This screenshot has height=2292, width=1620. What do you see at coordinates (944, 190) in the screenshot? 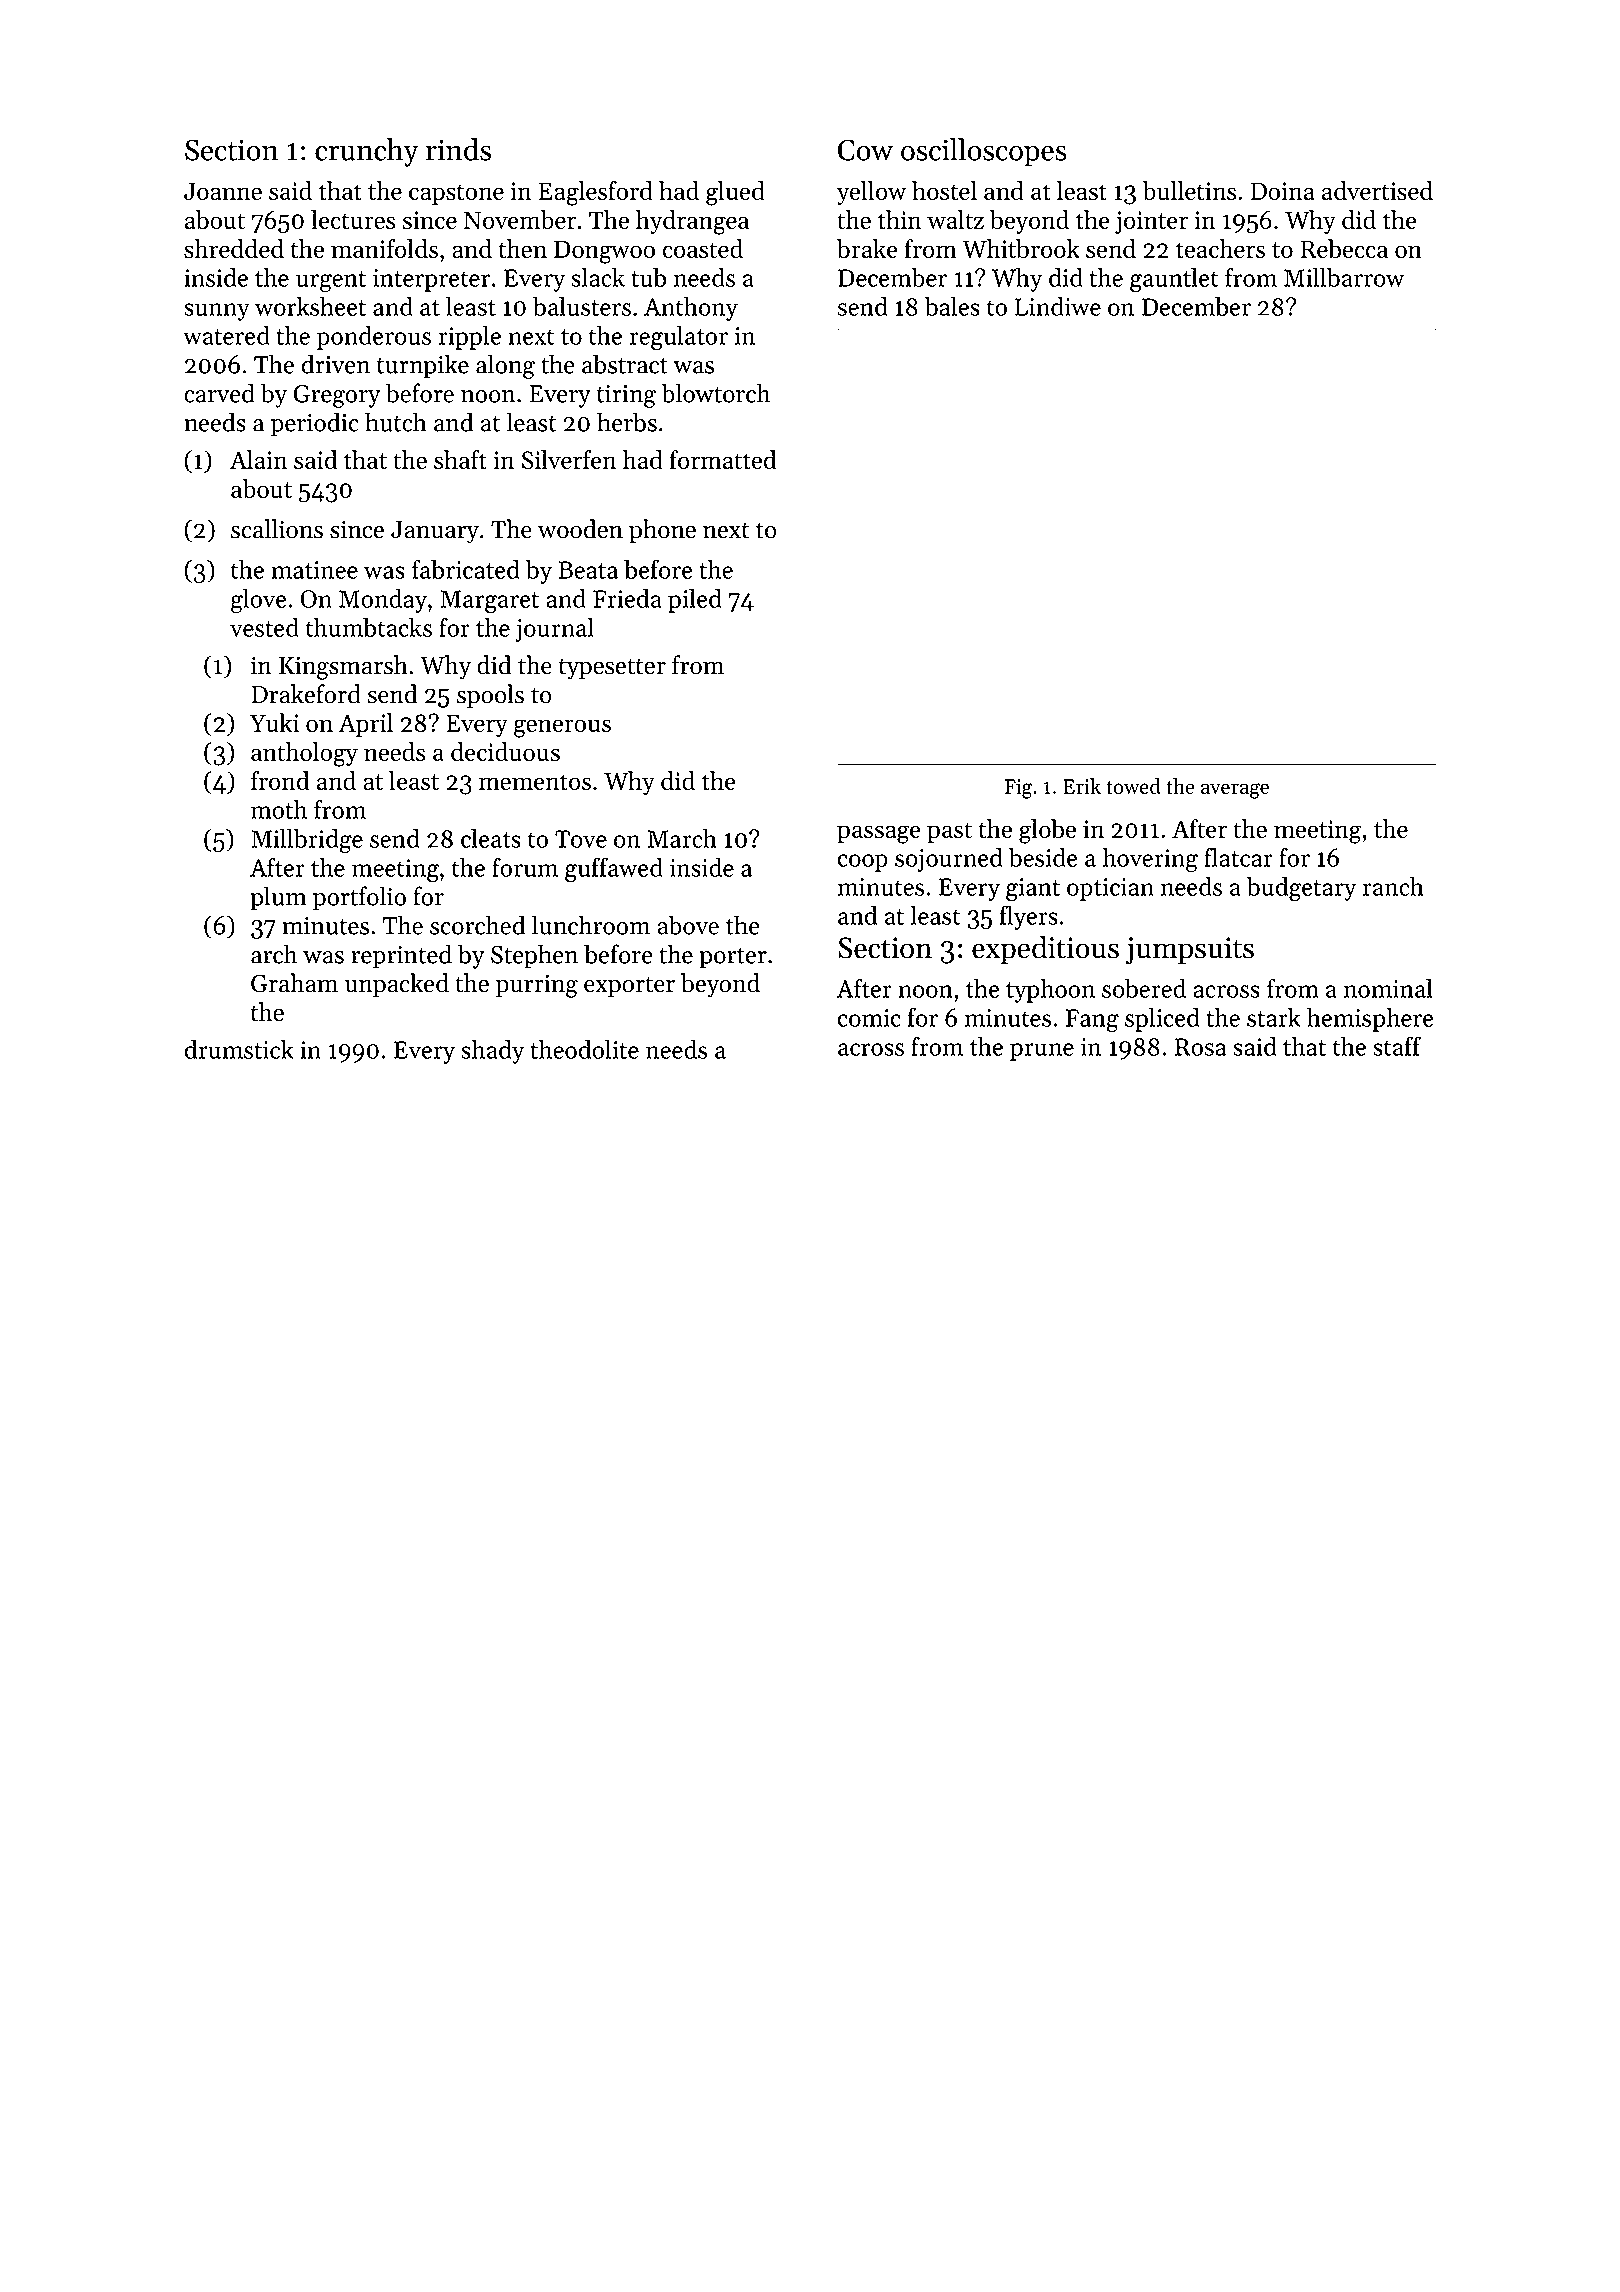
I see `hostel` at bounding box center [944, 190].
